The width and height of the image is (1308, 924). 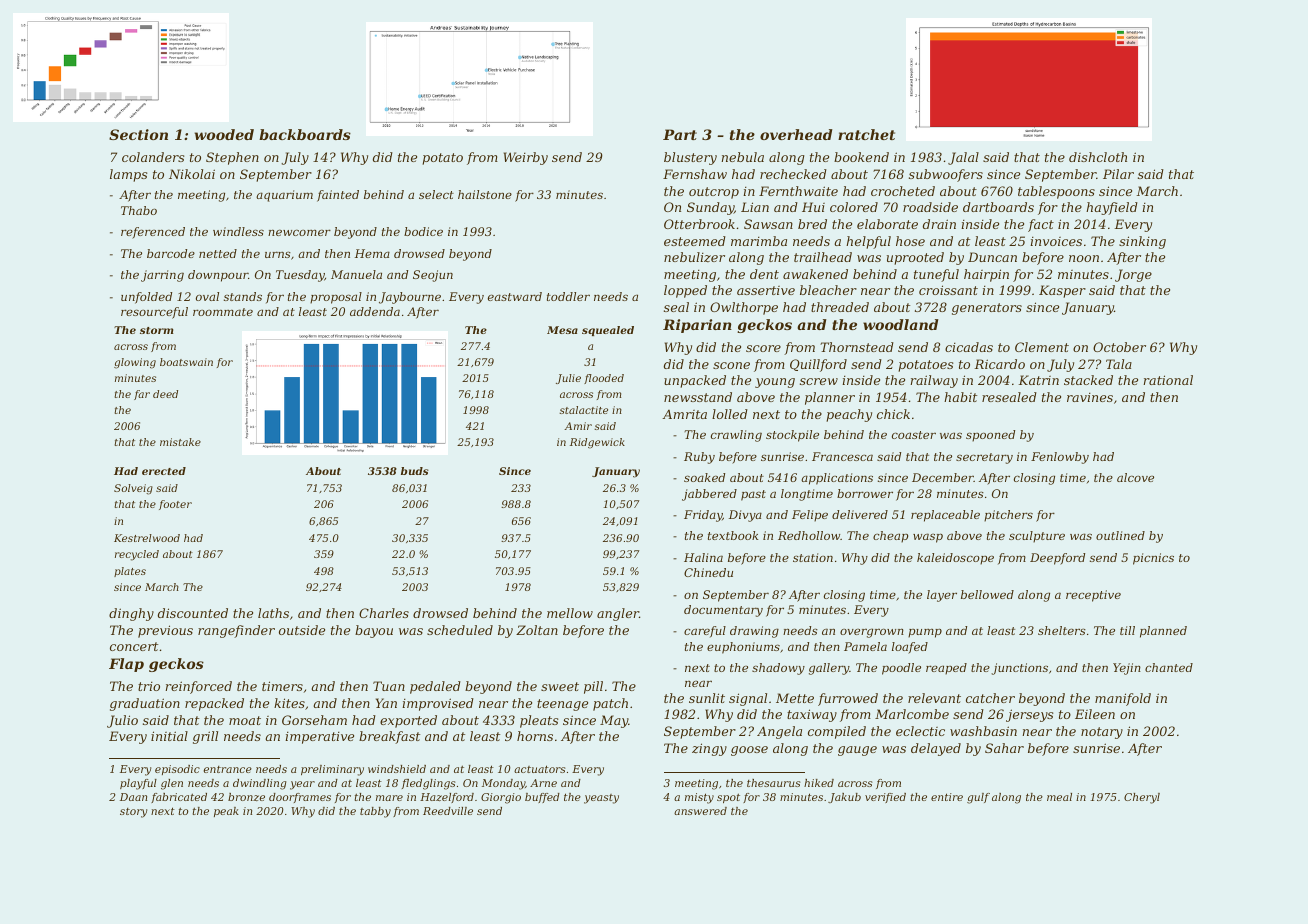 What do you see at coordinates (866, 134) in the image?
I see `ratchet` at bounding box center [866, 134].
